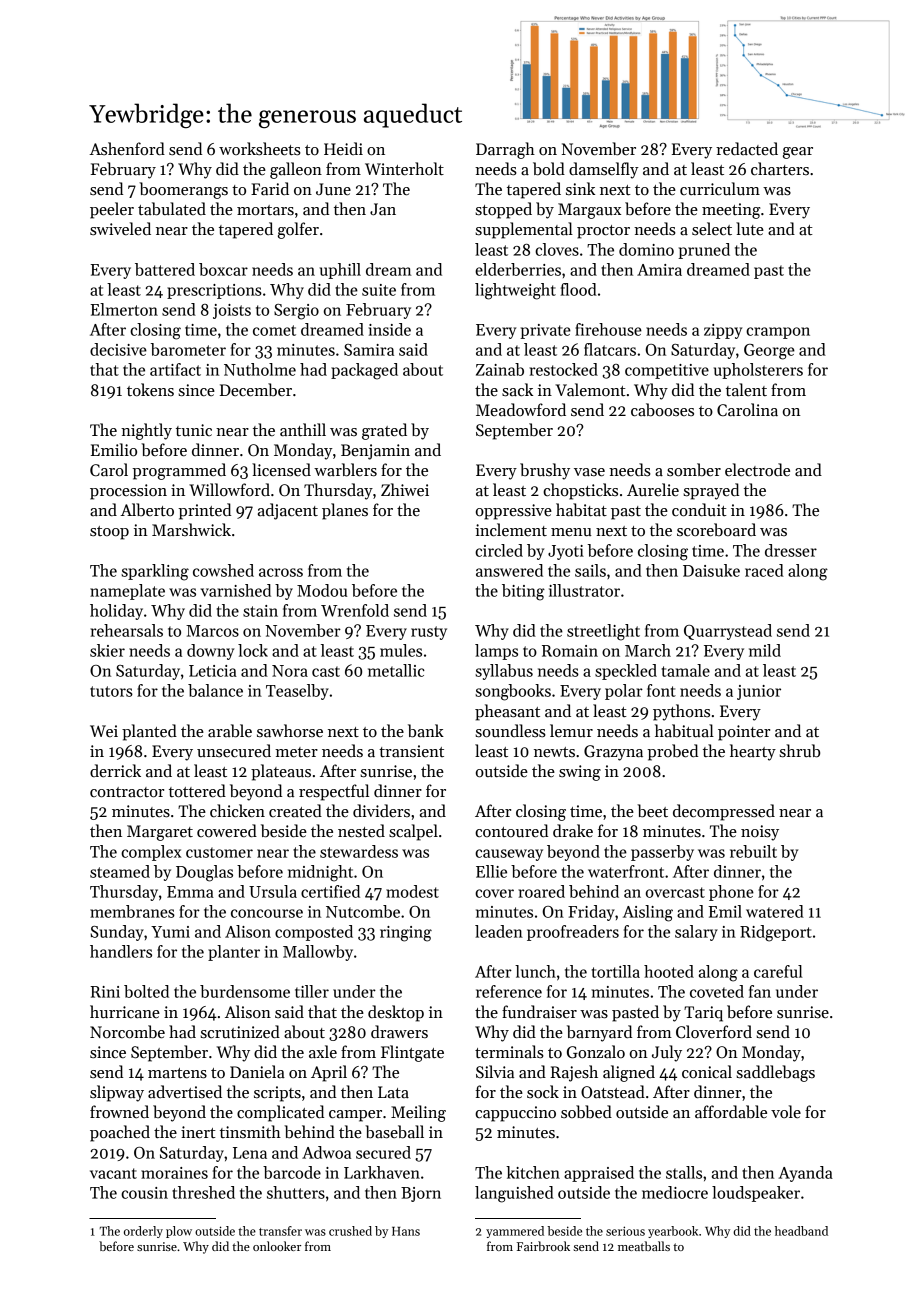 This image has width=924, height=1308. I want to click on cabooses, so click(662, 410).
